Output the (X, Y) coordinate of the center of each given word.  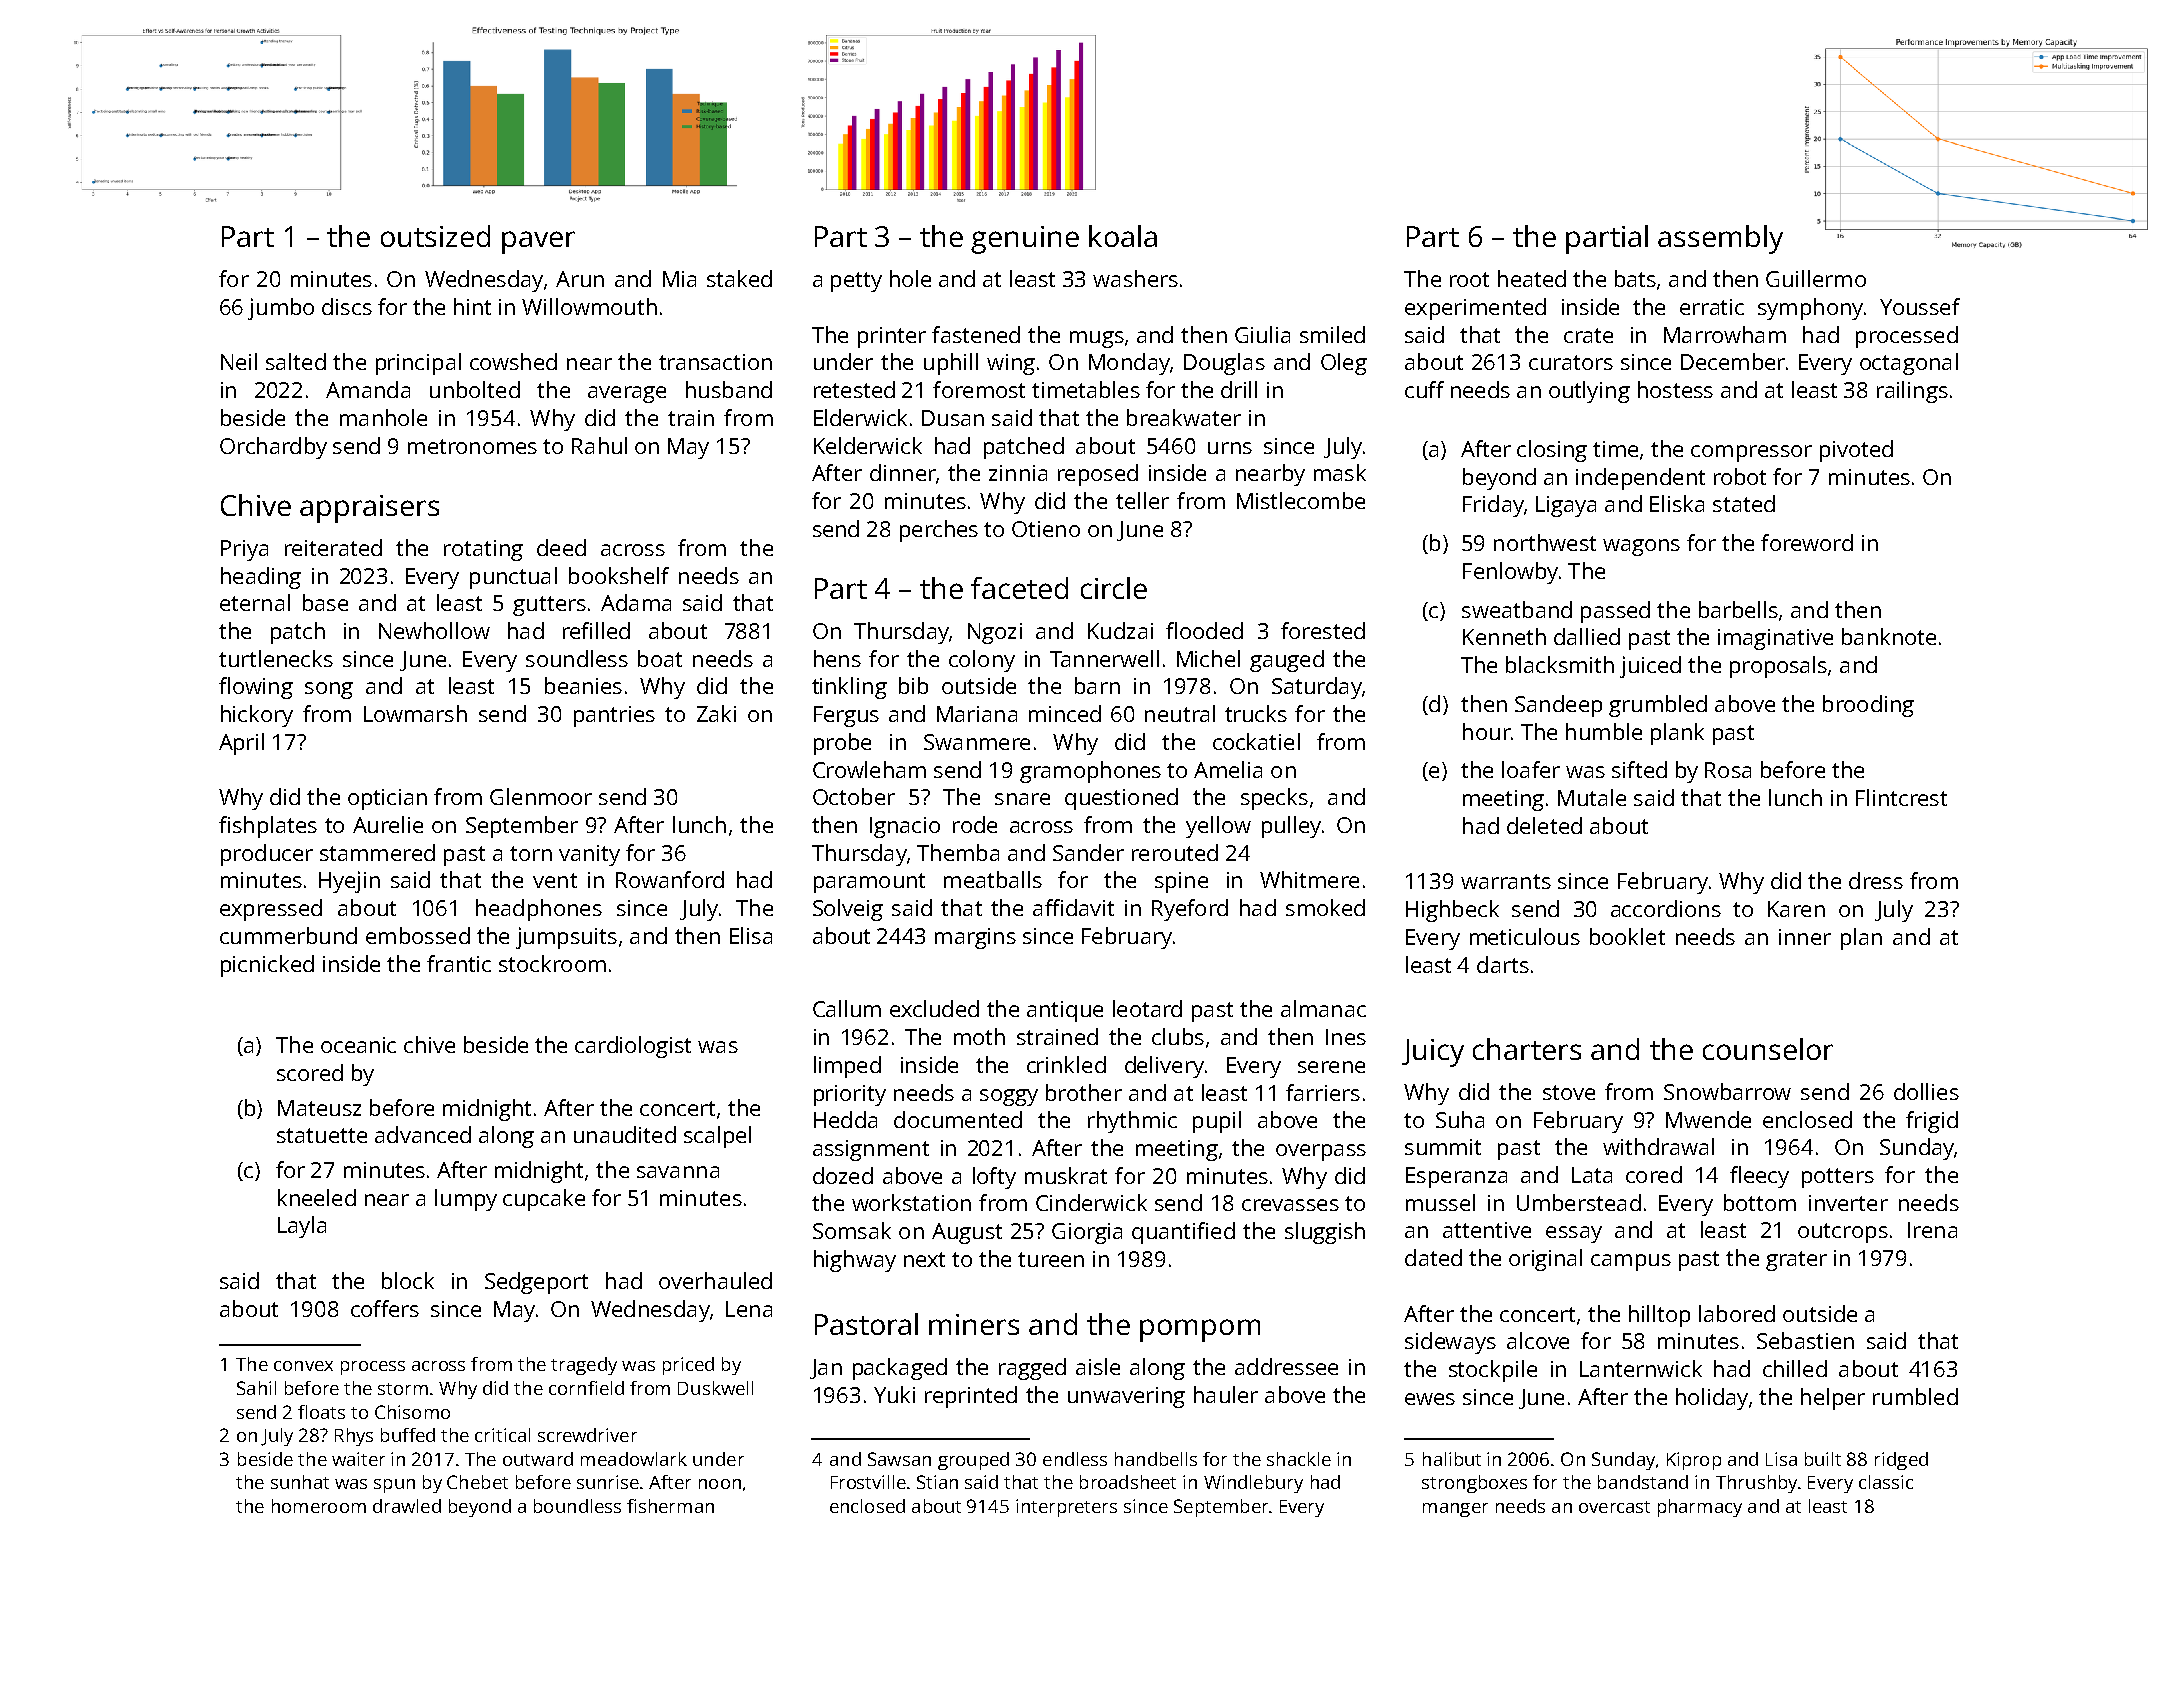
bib (913, 685)
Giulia (1262, 334)
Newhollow (434, 630)
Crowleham (869, 769)
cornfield (586, 1388)
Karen (1796, 909)
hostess (1675, 389)
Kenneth (1504, 636)
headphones (539, 910)
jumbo (281, 309)
